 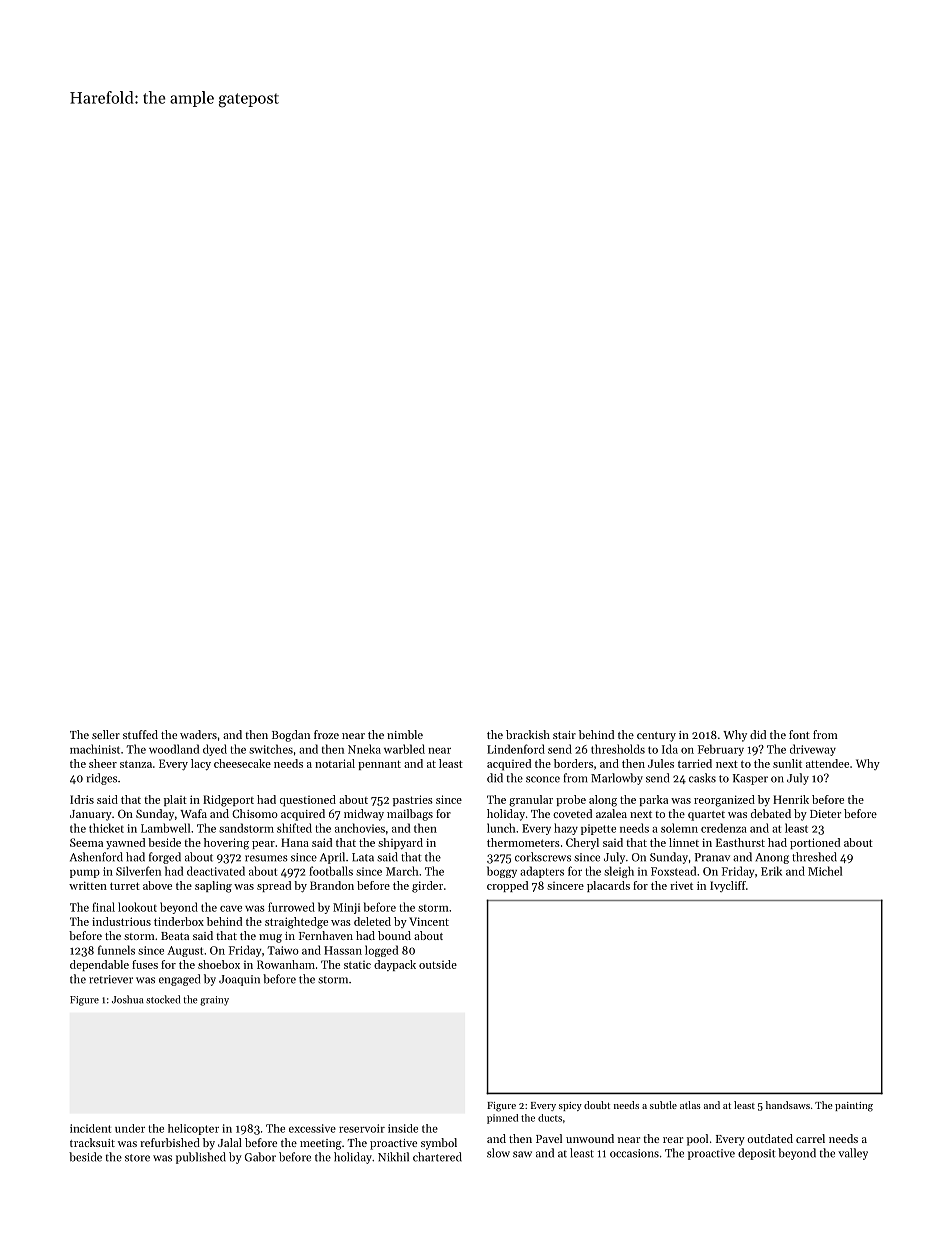 I want to click on attendee, so click(x=827, y=763).
